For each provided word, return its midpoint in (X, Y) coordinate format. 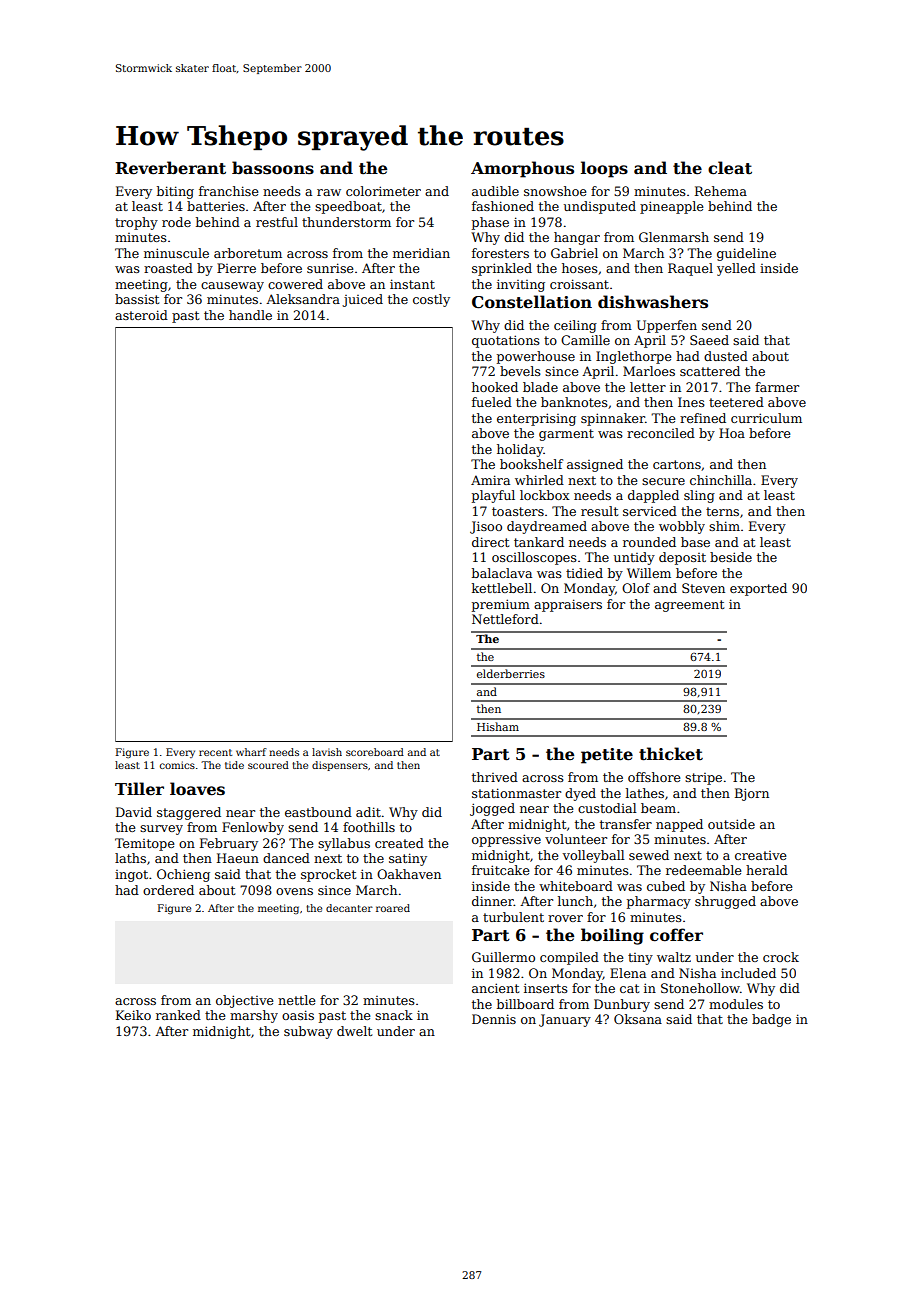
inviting (521, 285)
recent (215, 752)
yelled (736, 269)
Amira (490, 480)
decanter (349, 908)
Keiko (133, 1015)
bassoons (273, 168)
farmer (777, 387)
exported (758, 589)
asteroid (141, 315)
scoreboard (375, 752)
